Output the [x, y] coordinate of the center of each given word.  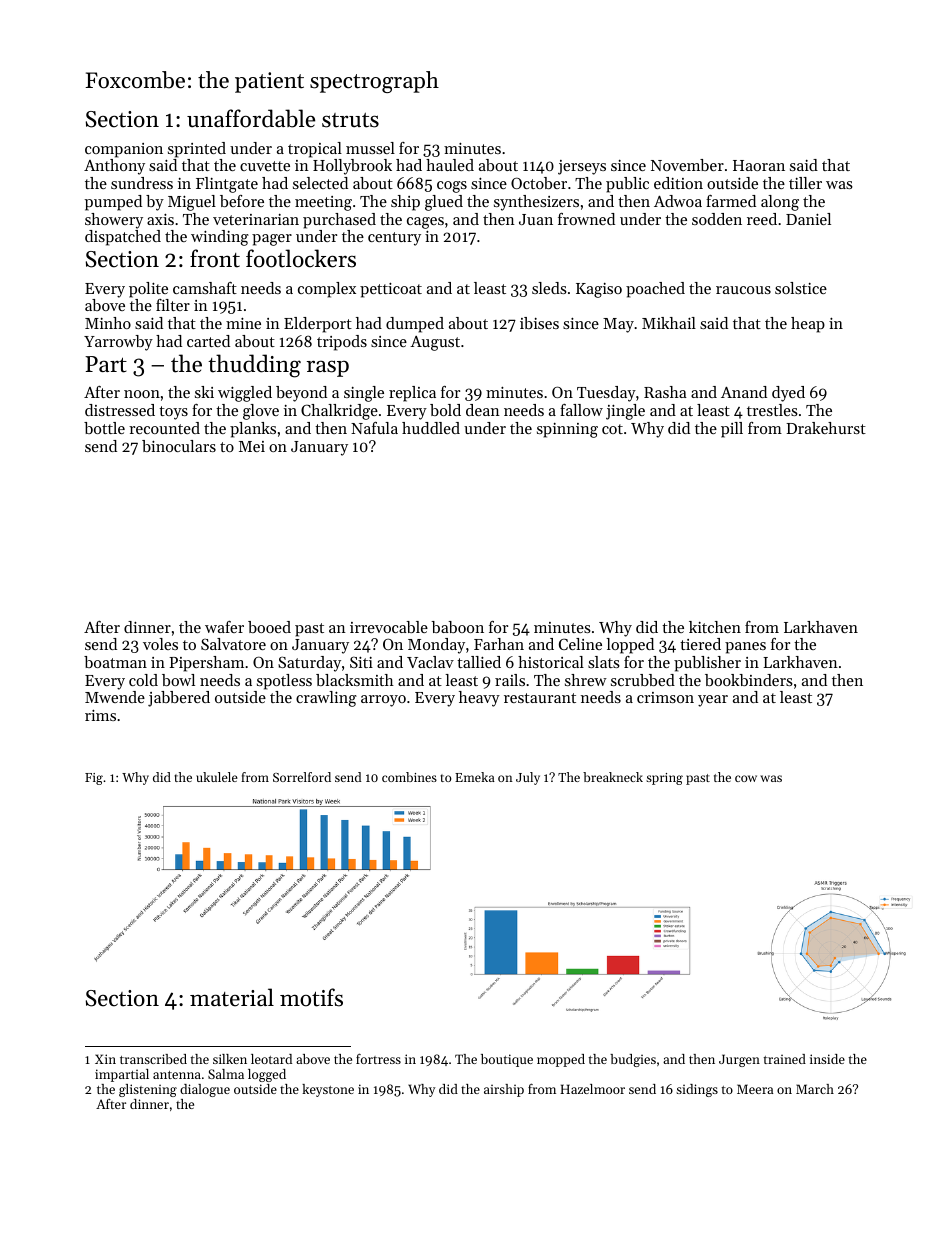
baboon [457, 627]
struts [350, 120]
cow [746, 778]
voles [160, 644]
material [232, 997]
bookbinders [749, 680]
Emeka [475, 777]
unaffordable [251, 118]
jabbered [179, 699]
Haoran [759, 165]
